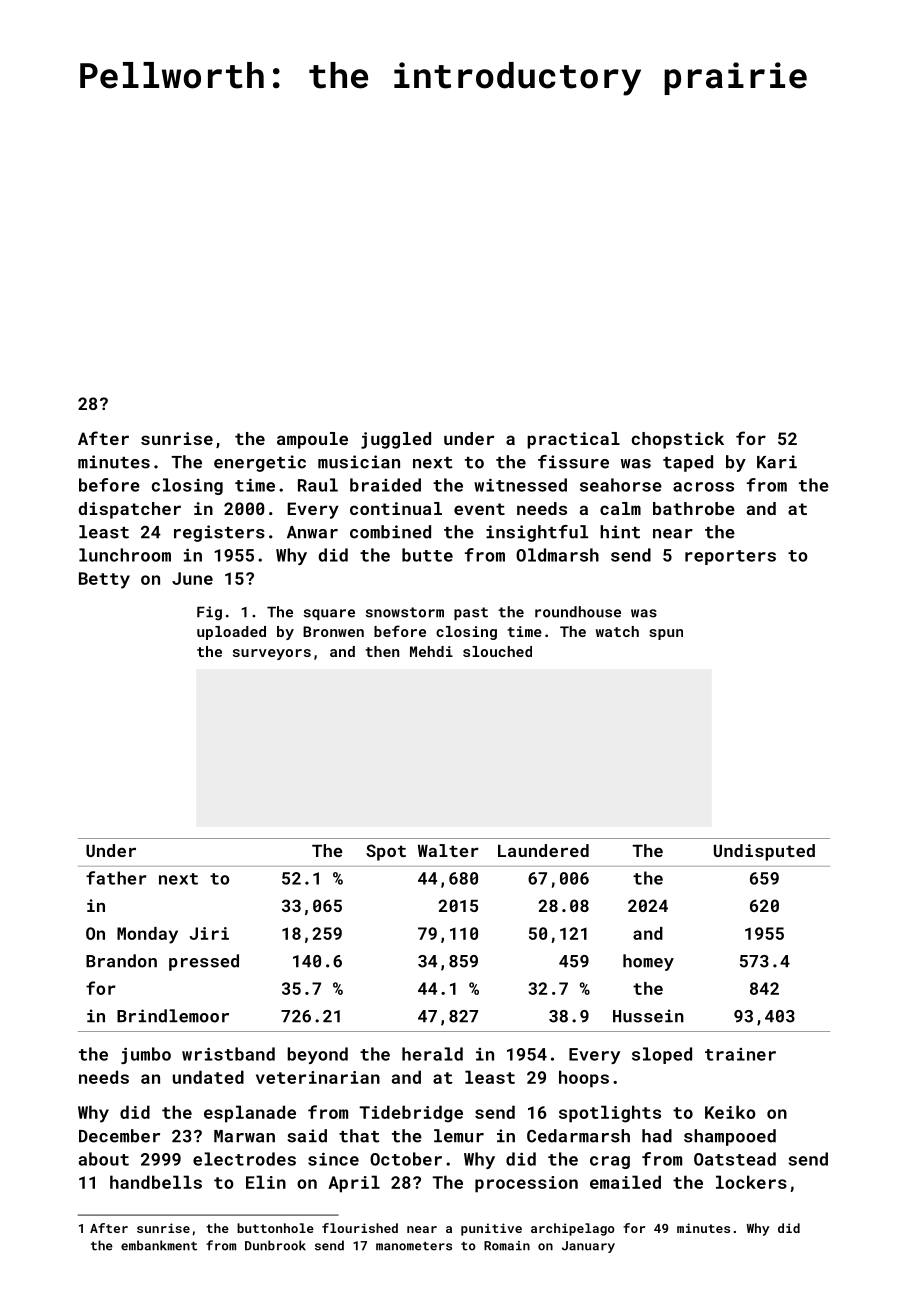 This screenshot has width=908, height=1316. Describe the element at coordinates (116, 878) in the screenshot. I see `father` at that location.
